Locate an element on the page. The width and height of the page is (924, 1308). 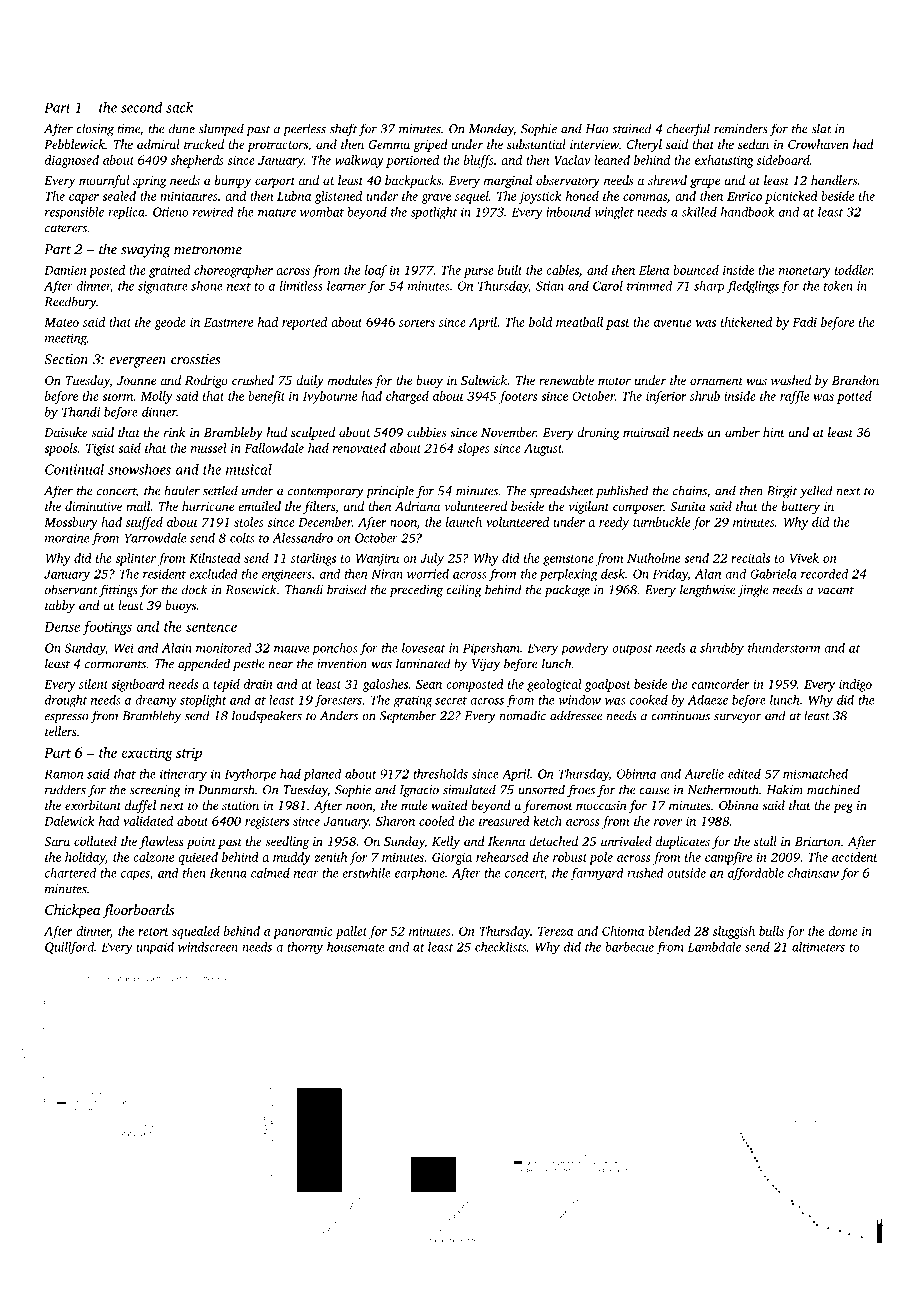
vacant is located at coordinates (835, 591).
